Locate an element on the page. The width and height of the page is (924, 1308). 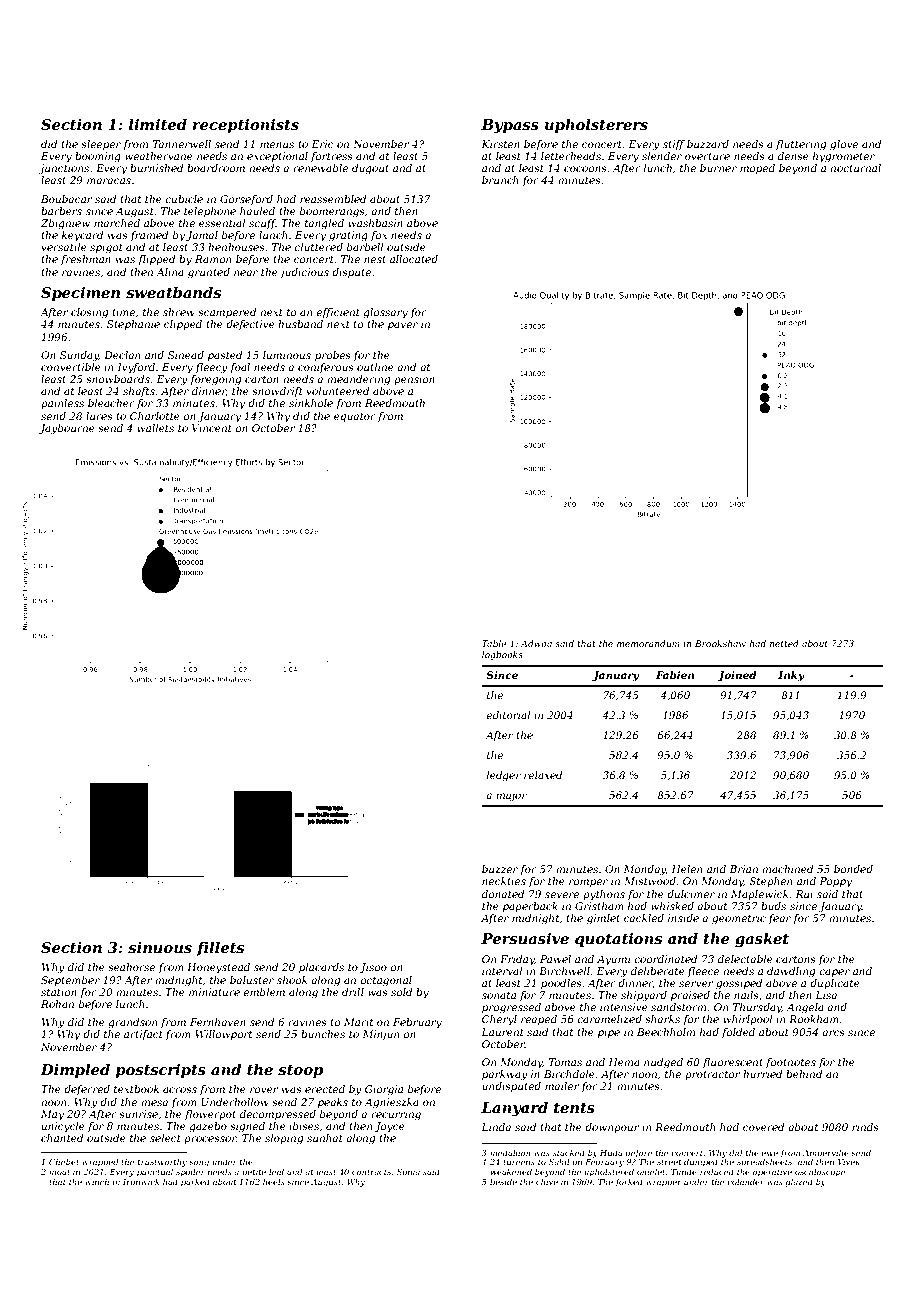
Jaybourne is located at coordinates (67, 429).
